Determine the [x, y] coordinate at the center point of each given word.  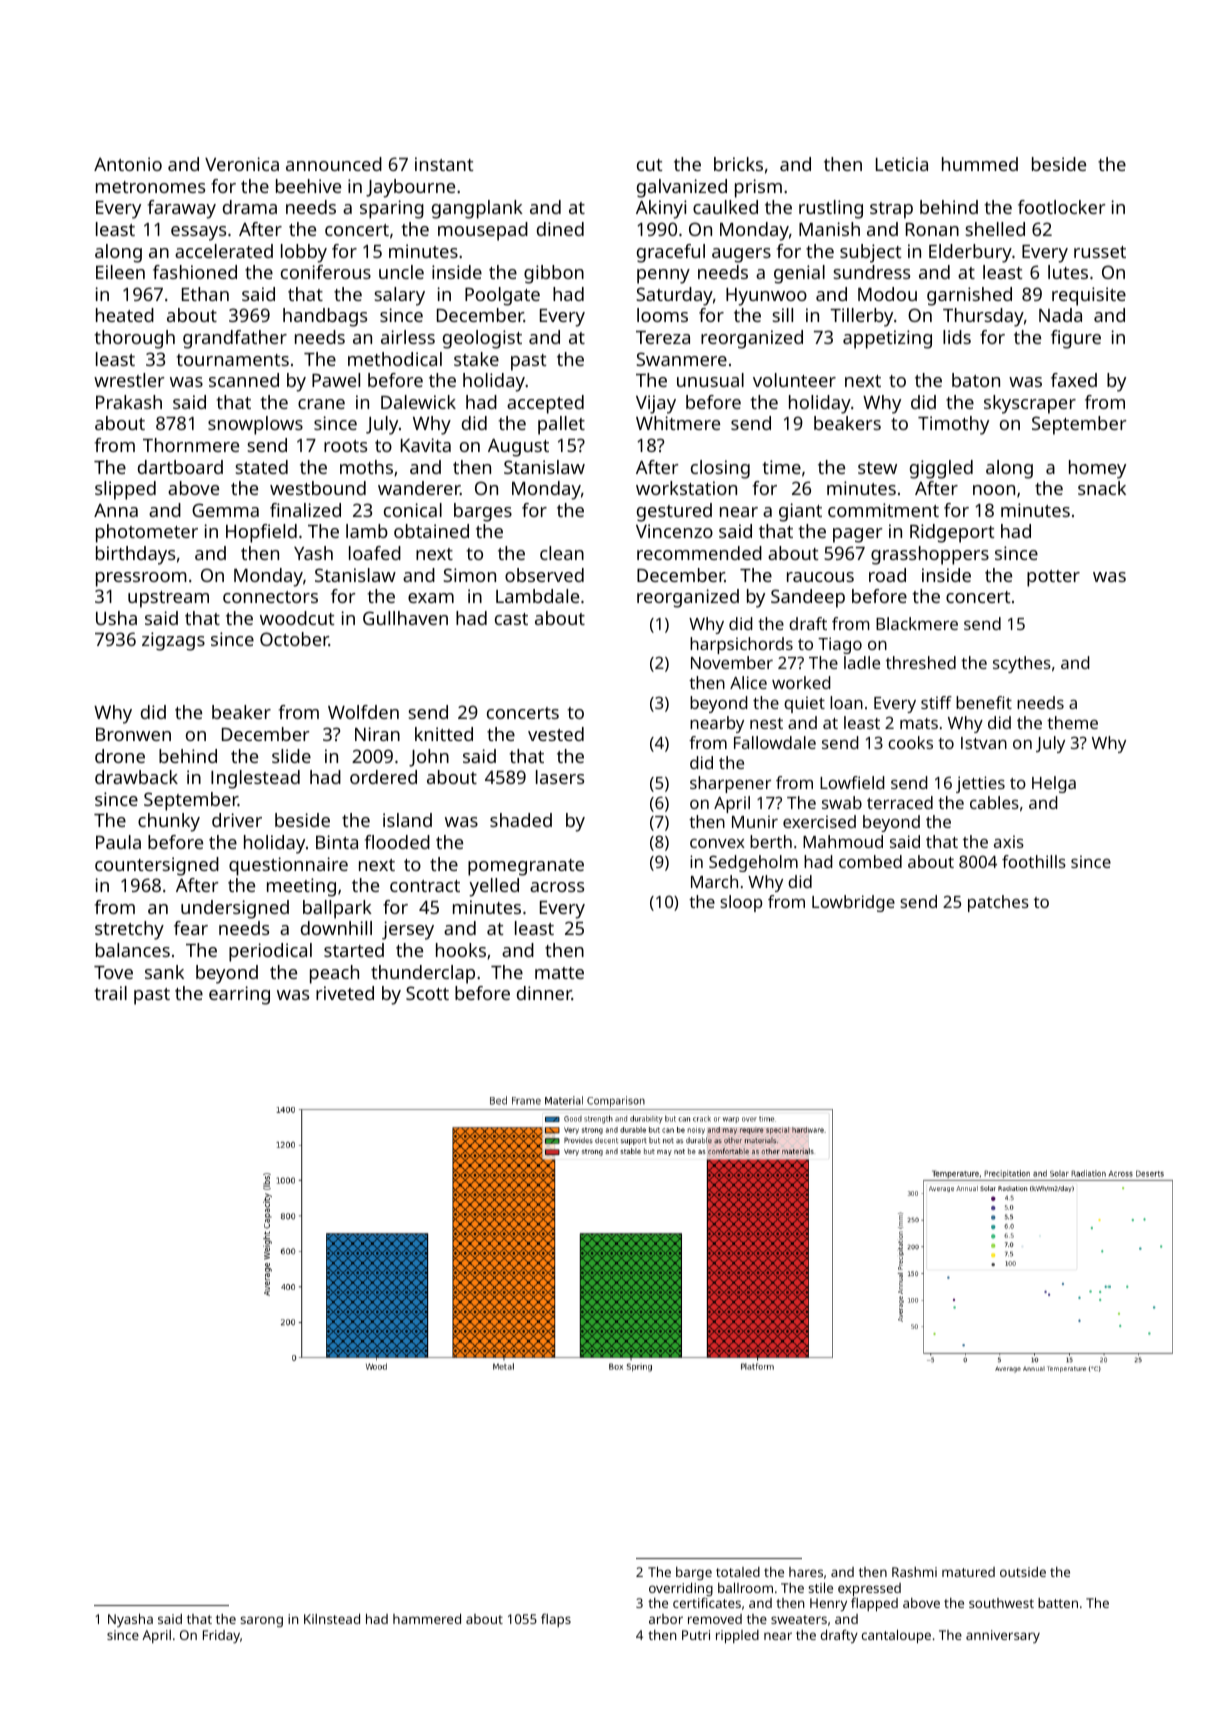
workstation [686, 488]
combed [870, 861]
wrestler [129, 380]
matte [559, 973]
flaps [556, 1620]
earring [239, 995]
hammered [427, 1619]
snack [1102, 488]
